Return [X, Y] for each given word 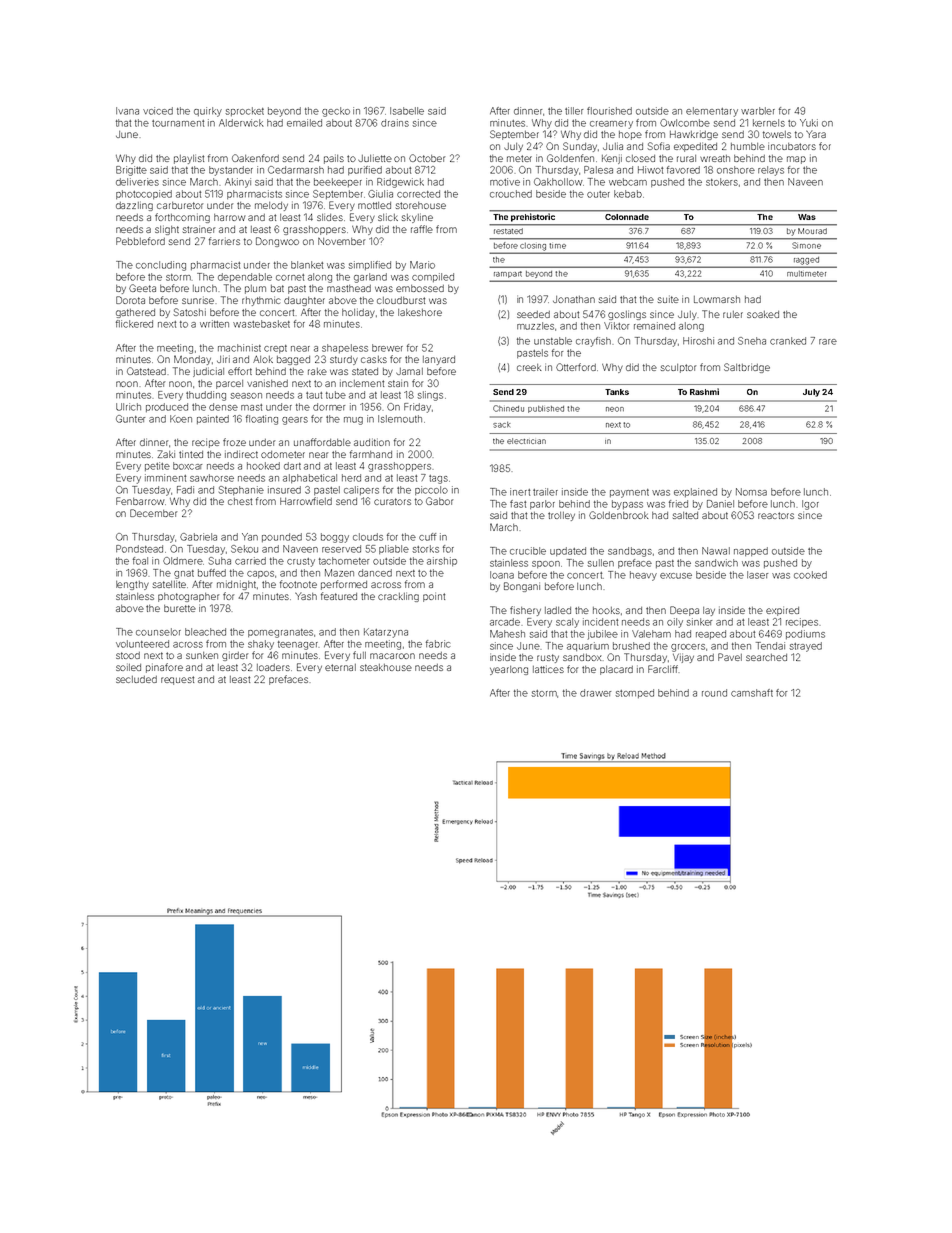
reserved [341, 549]
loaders [273, 667]
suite [668, 299]
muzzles [535, 326]
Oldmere [183, 561]
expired [782, 611]
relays [771, 171]
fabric [438, 644]
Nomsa [751, 492]
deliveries [137, 182]
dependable [245, 277]
